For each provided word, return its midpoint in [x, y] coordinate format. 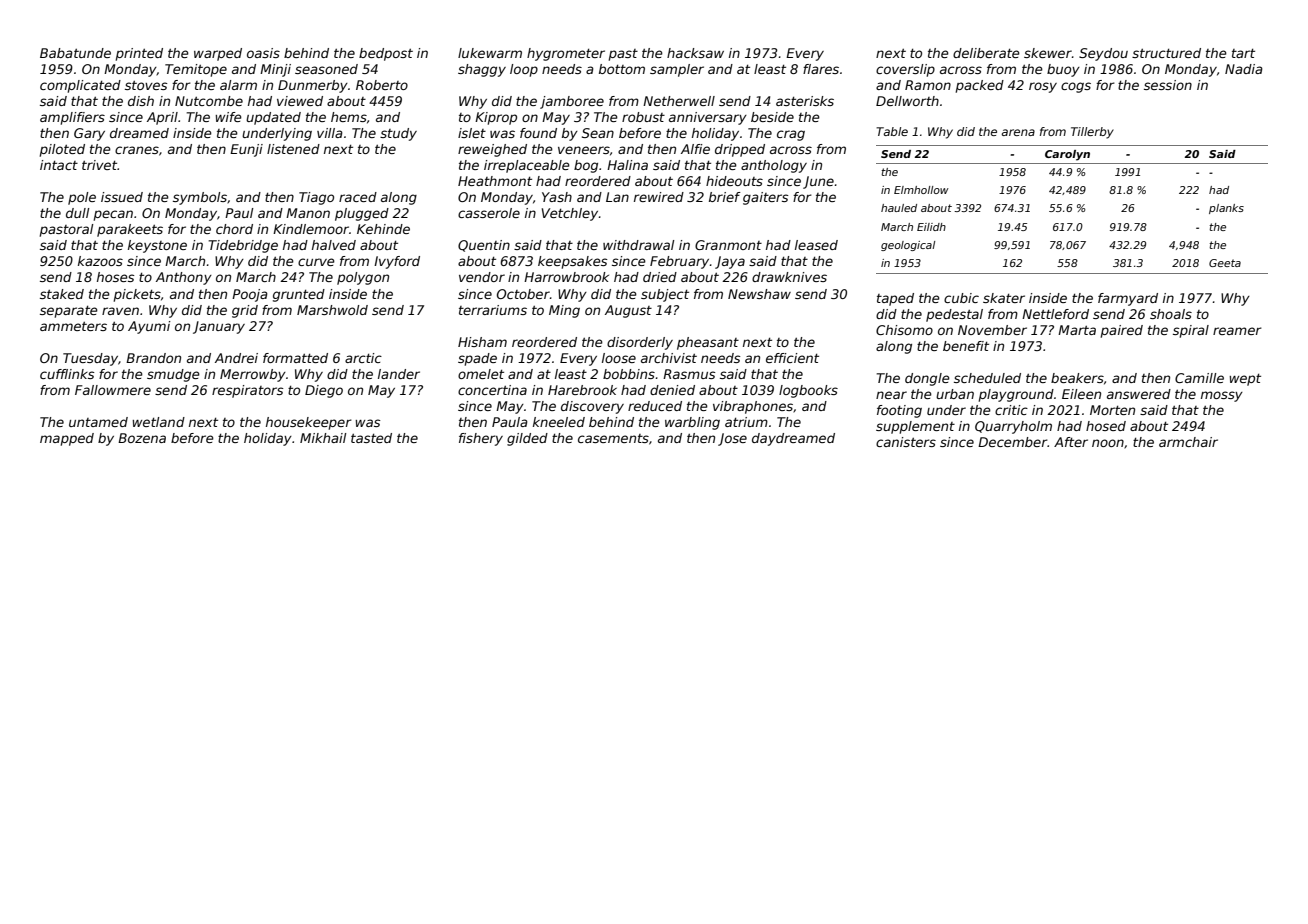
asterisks [805, 101]
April [162, 118]
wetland [158, 422]
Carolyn [1067, 155]
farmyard [1128, 299]
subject [665, 295]
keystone [157, 246]
